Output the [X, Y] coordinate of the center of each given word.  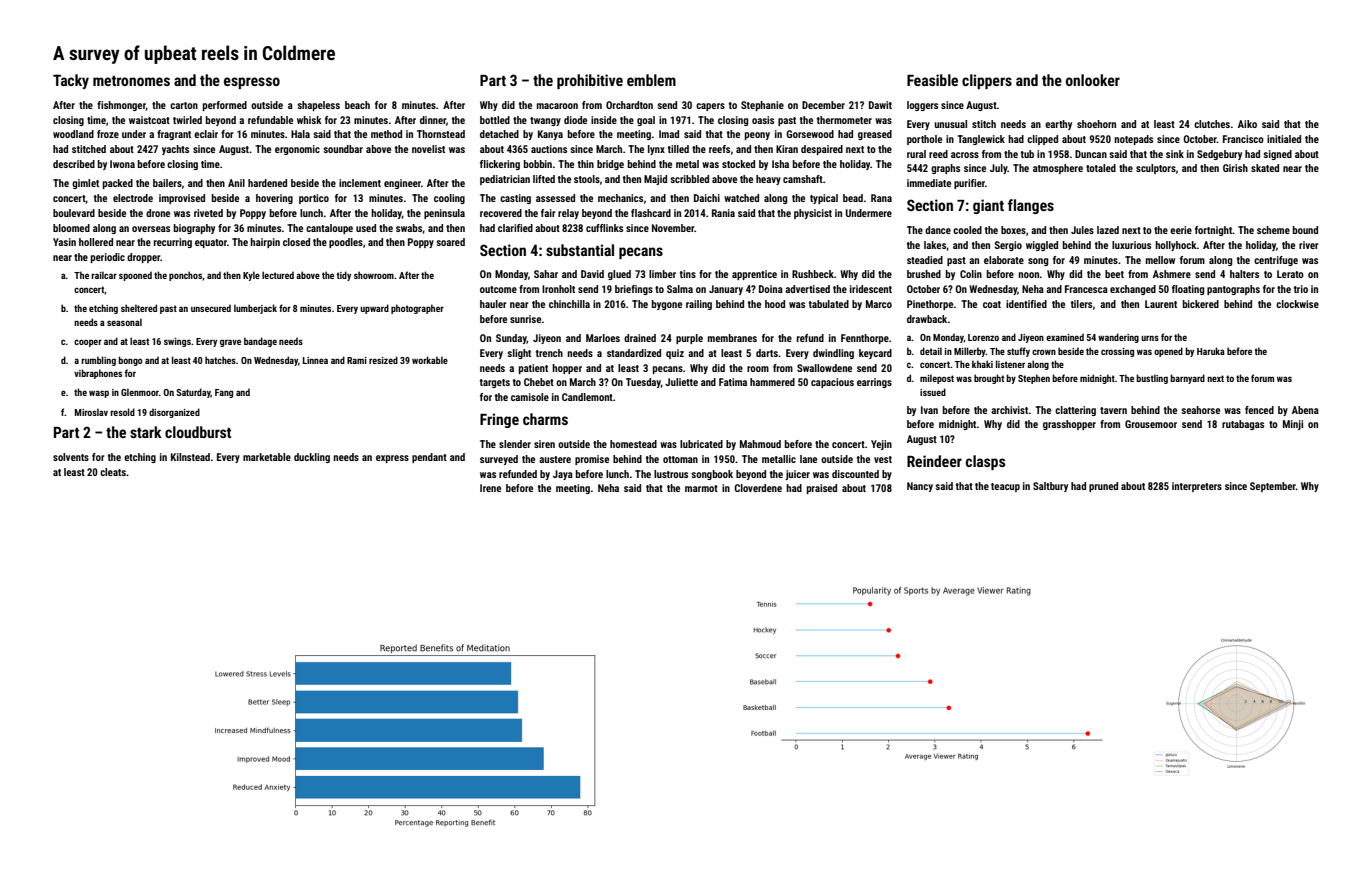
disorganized [174, 413]
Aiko [1247, 124]
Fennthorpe [865, 339]
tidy [343, 276]
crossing [1117, 352]
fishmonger [121, 106]
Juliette [681, 382]
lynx [656, 150]
